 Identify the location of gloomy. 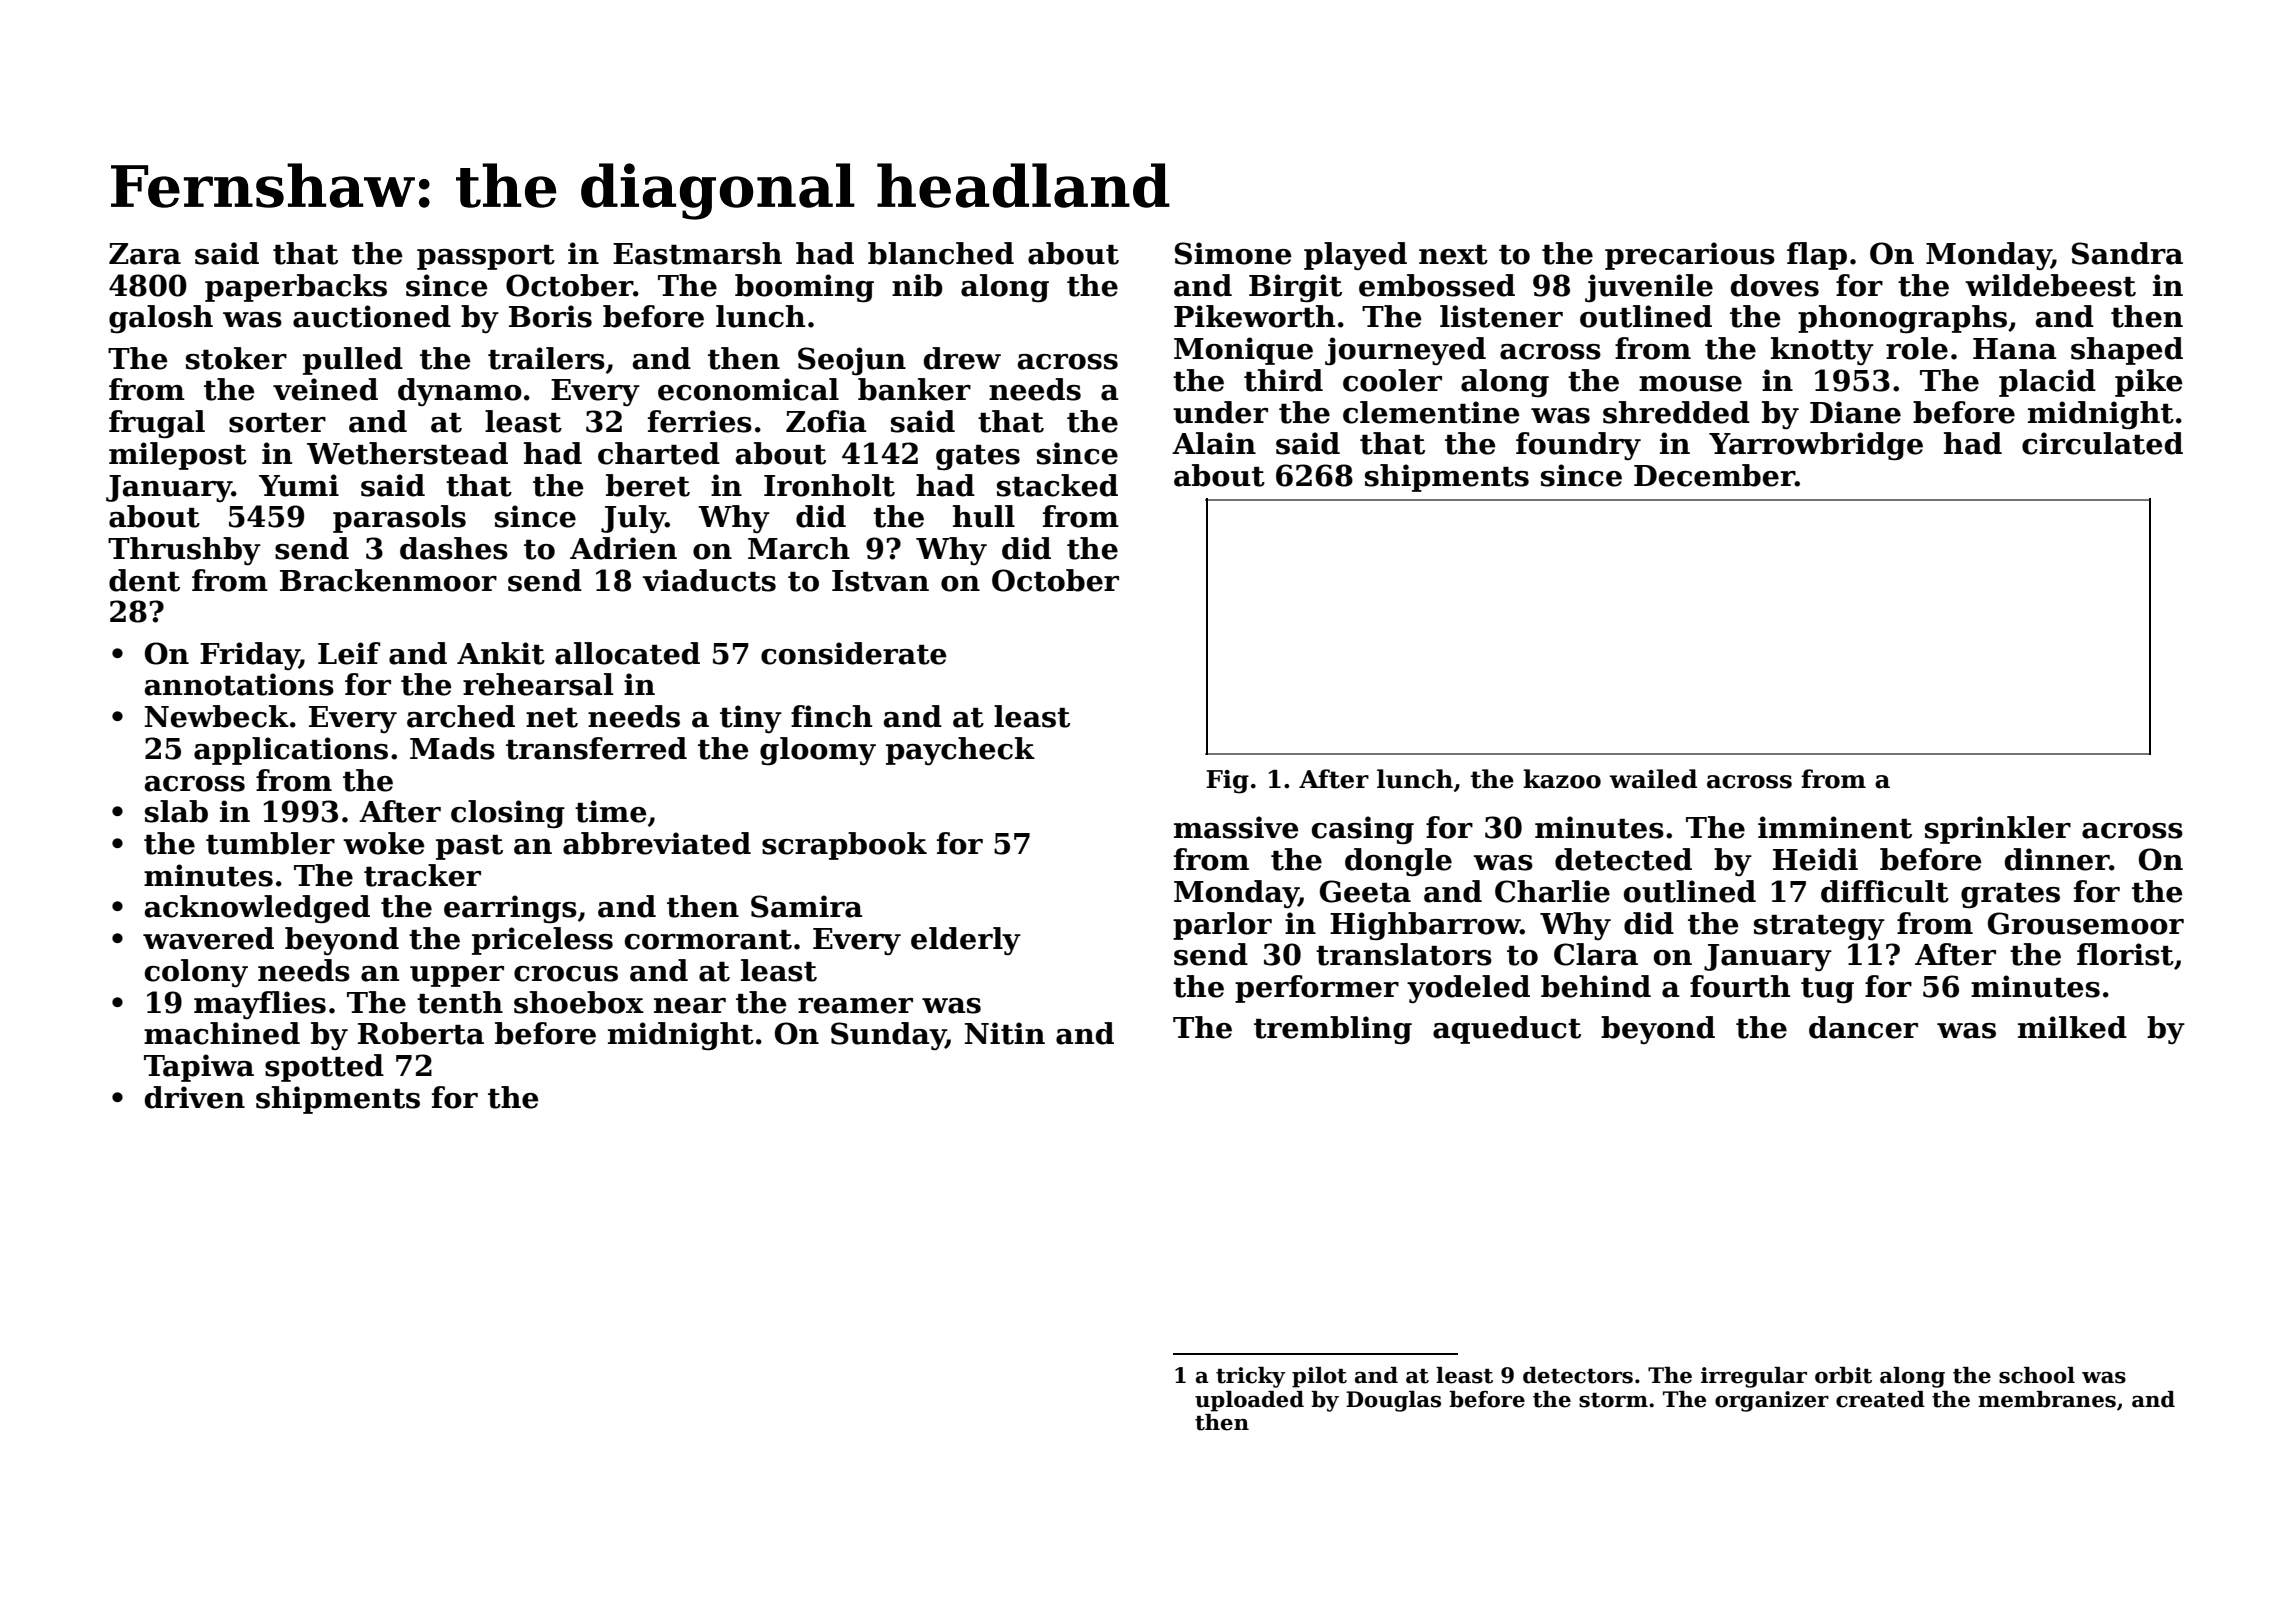
(818, 751).
